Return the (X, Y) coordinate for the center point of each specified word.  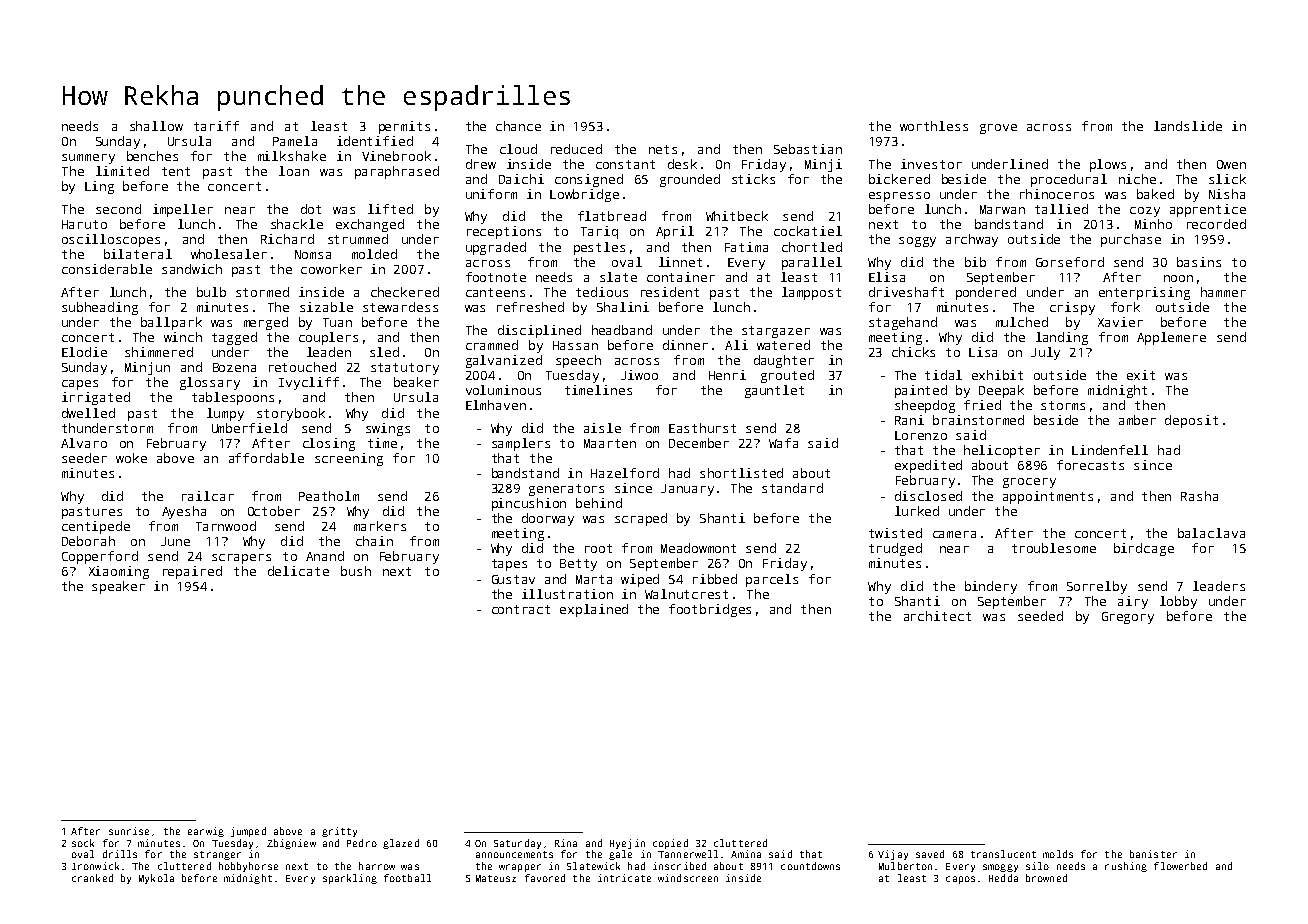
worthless (934, 126)
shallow (156, 126)
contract (521, 609)
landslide (1188, 126)
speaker (118, 587)
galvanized (504, 361)
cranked (92, 878)
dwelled (88, 413)
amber (1137, 420)
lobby (1178, 602)
